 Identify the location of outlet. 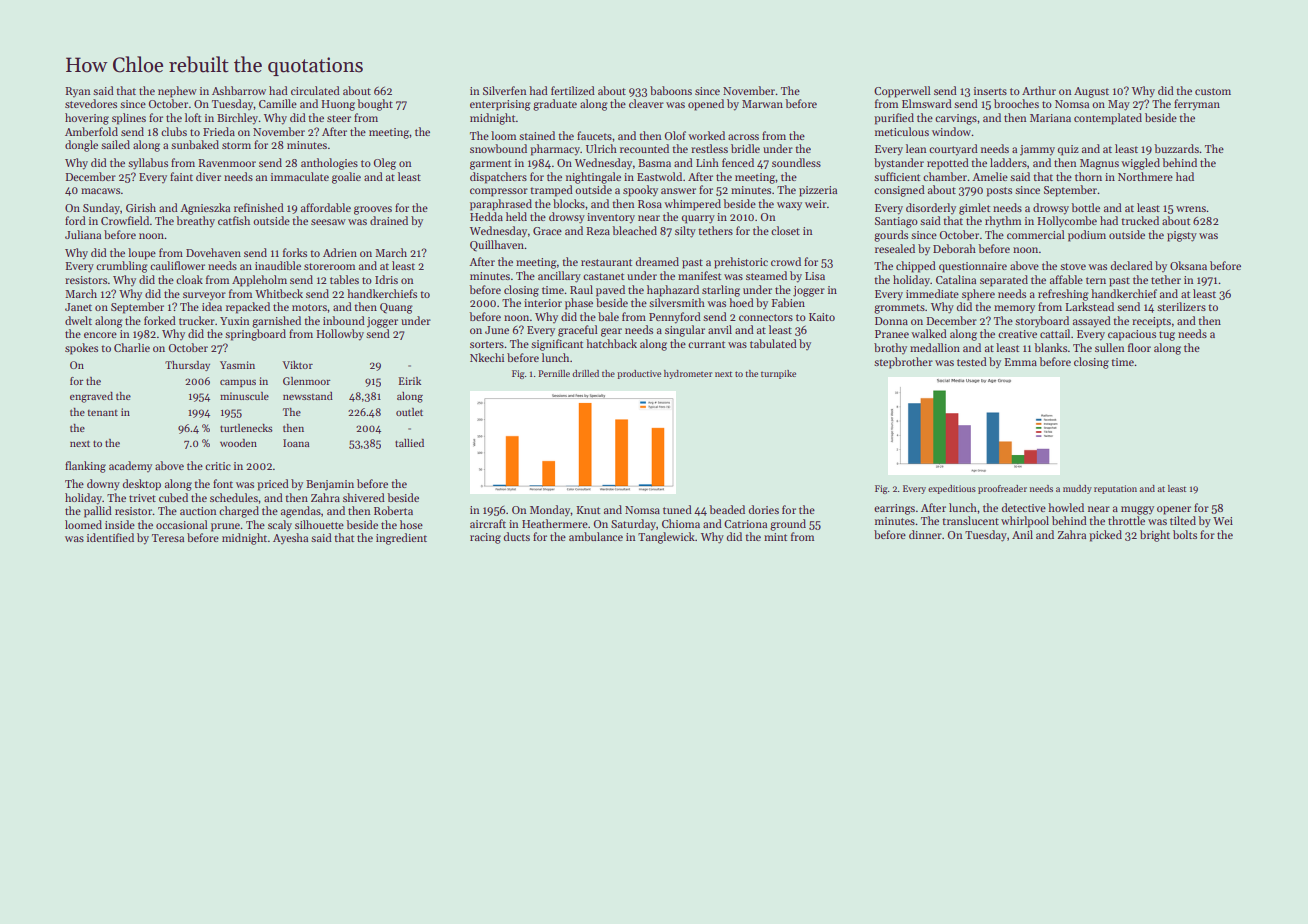
(409, 412).
